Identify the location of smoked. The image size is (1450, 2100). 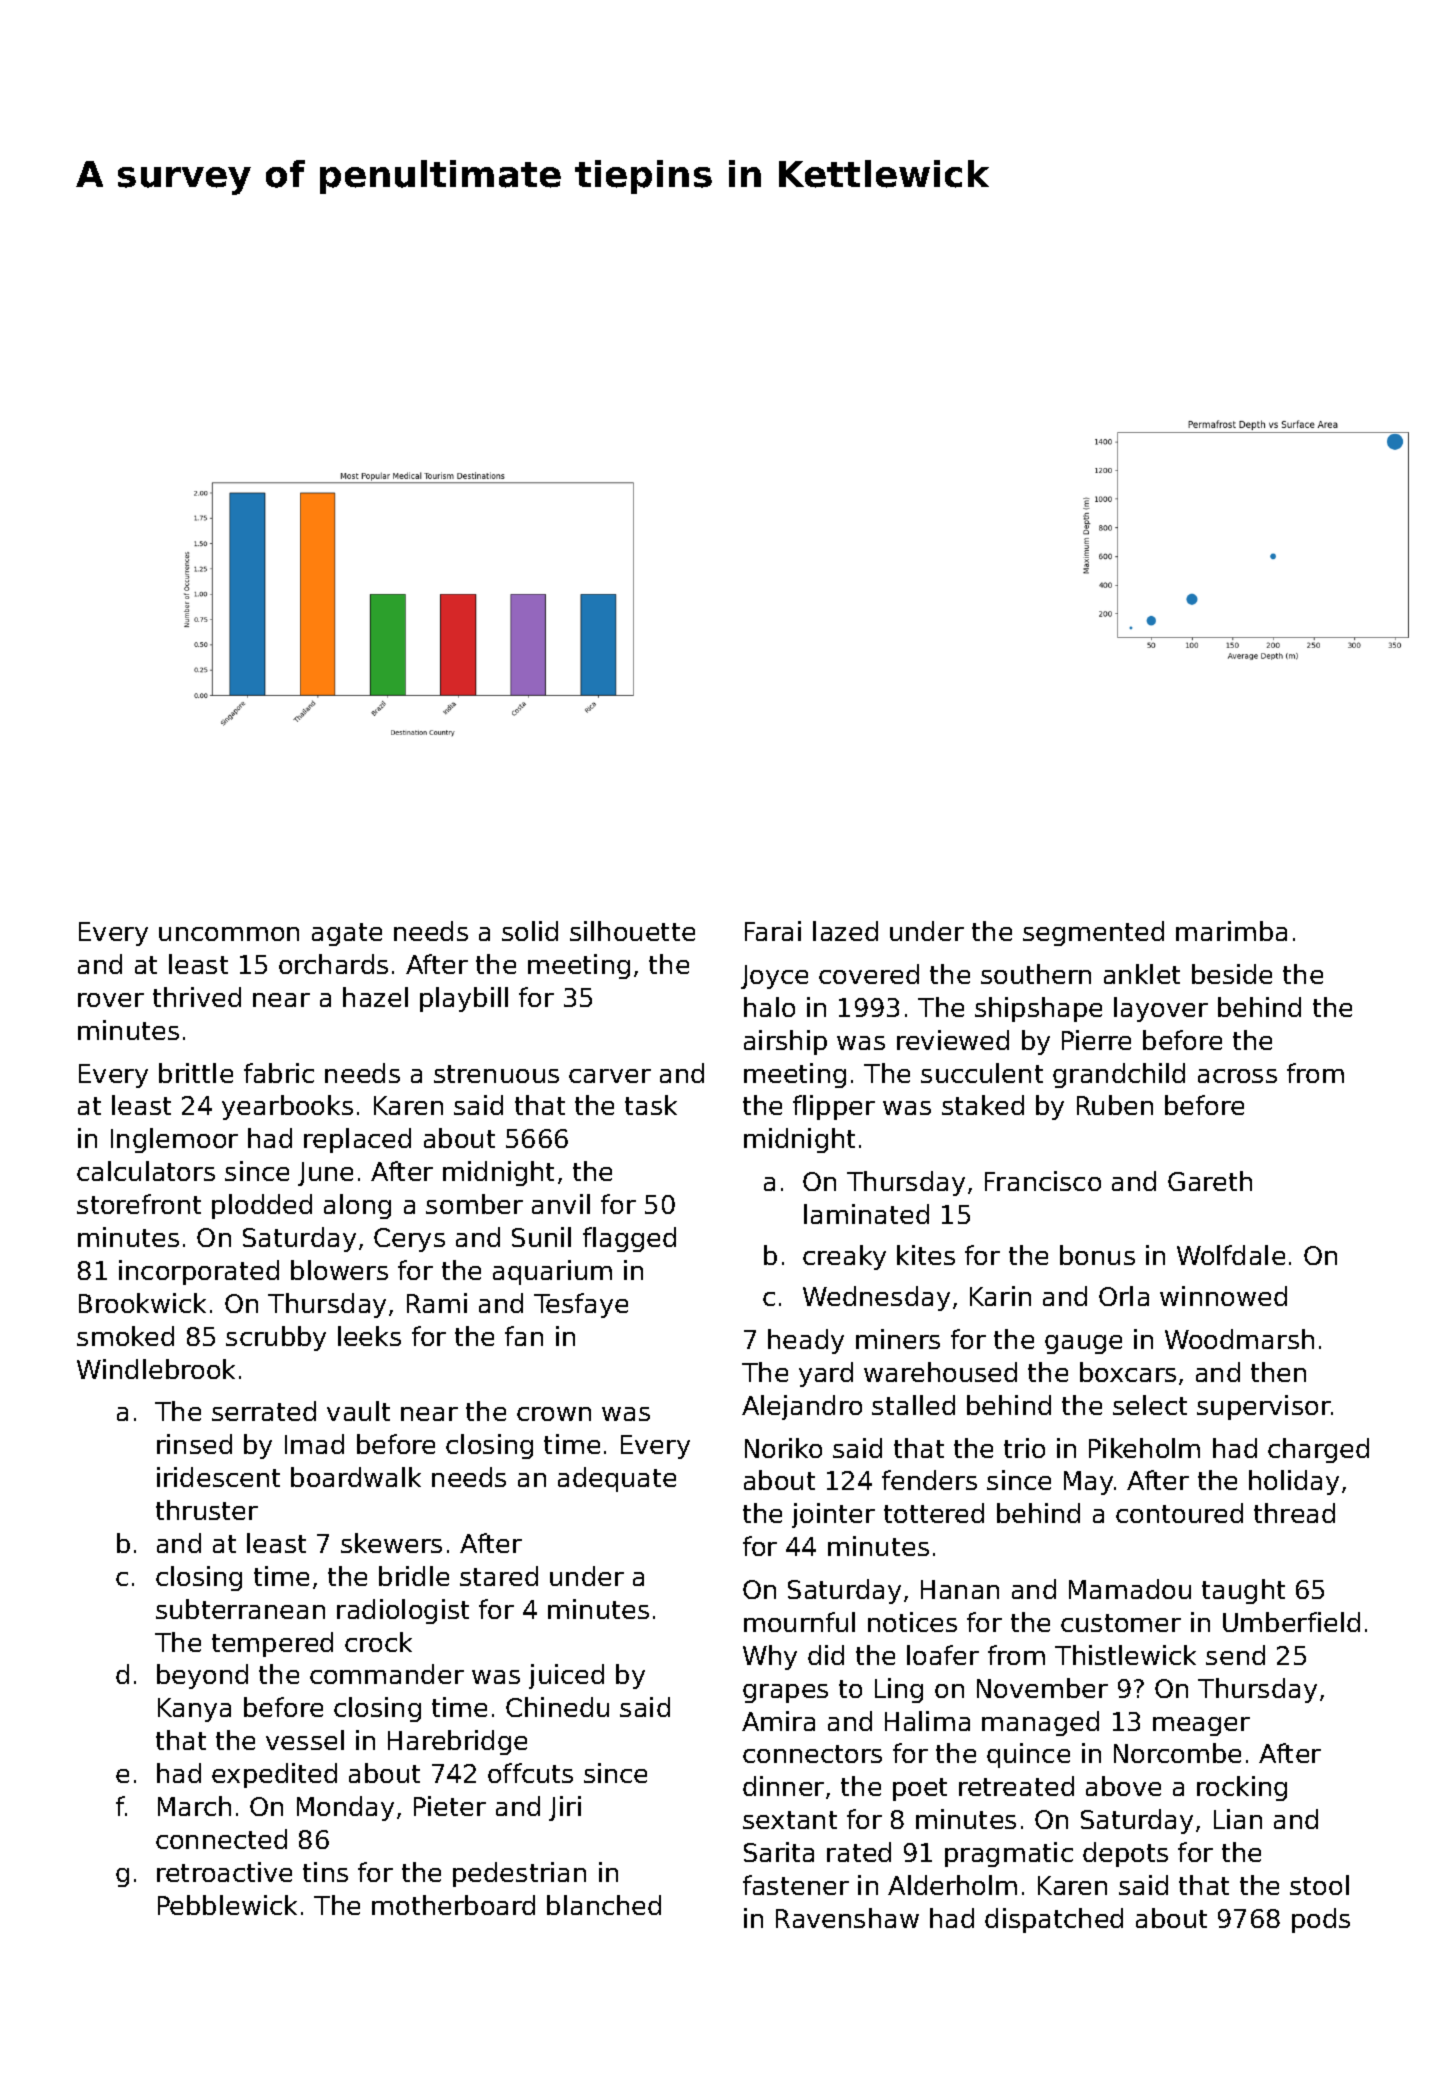
(125, 1336).
